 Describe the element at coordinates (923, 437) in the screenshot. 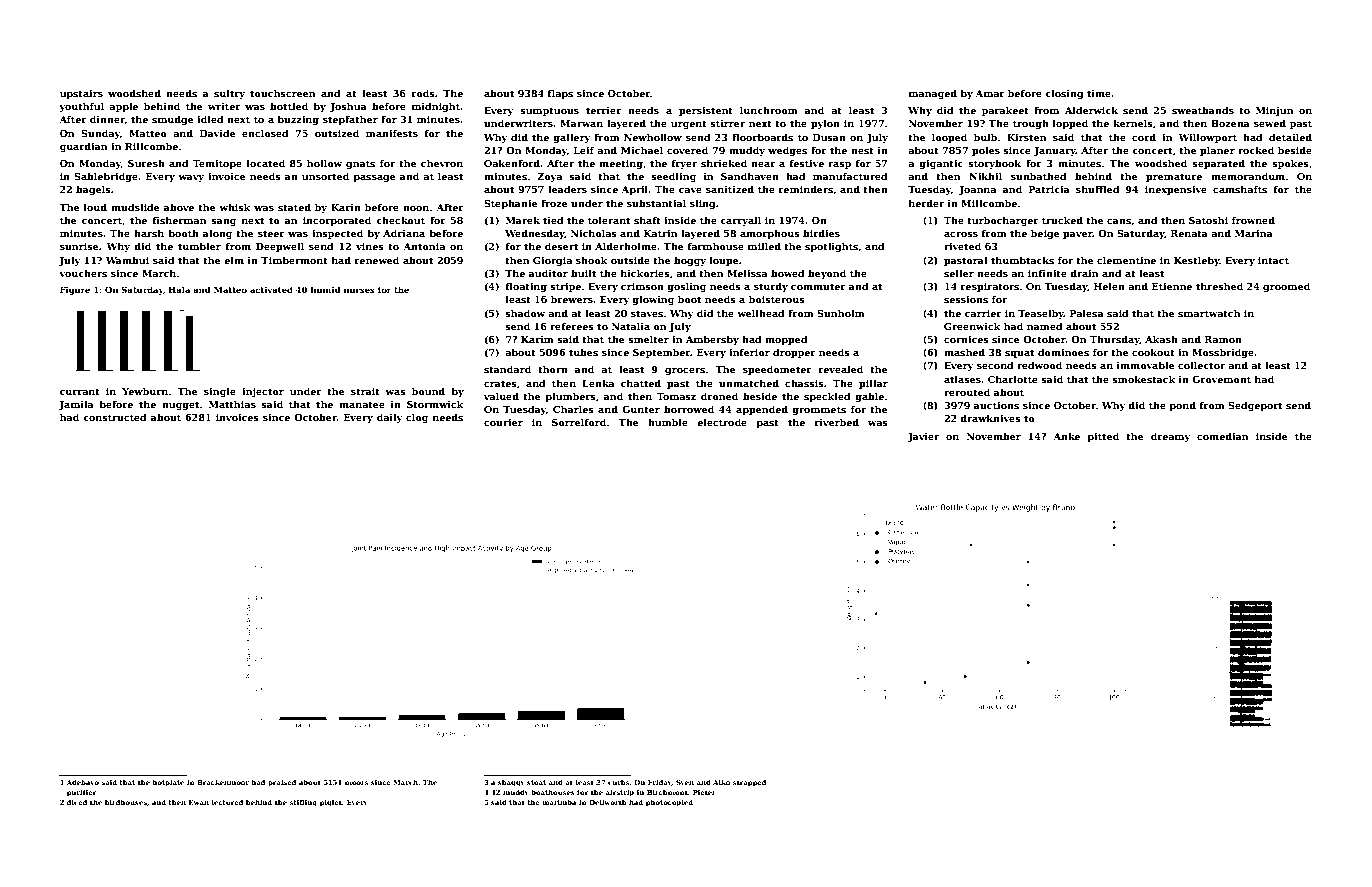

I see `Javier` at that location.
